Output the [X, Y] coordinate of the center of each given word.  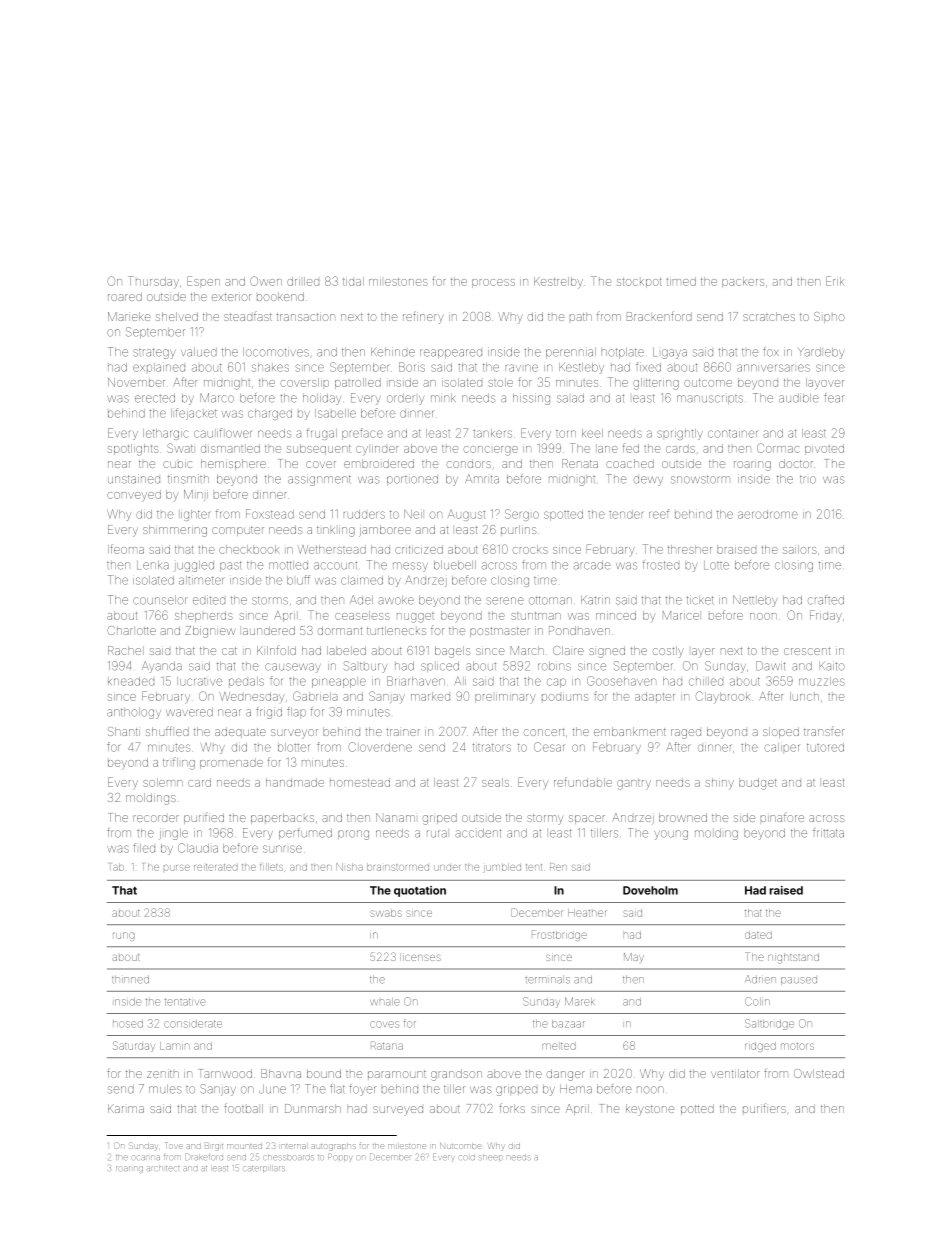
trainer [403, 732]
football [243, 1108]
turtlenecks [396, 630]
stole [500, 382]
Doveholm [650, 890]
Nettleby [755, 601]
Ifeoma [126, 549]
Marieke [129, 316]
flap [296, 712]
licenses [422, 957]
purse [177, 868]
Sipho [829, 317]
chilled [706, 681]
